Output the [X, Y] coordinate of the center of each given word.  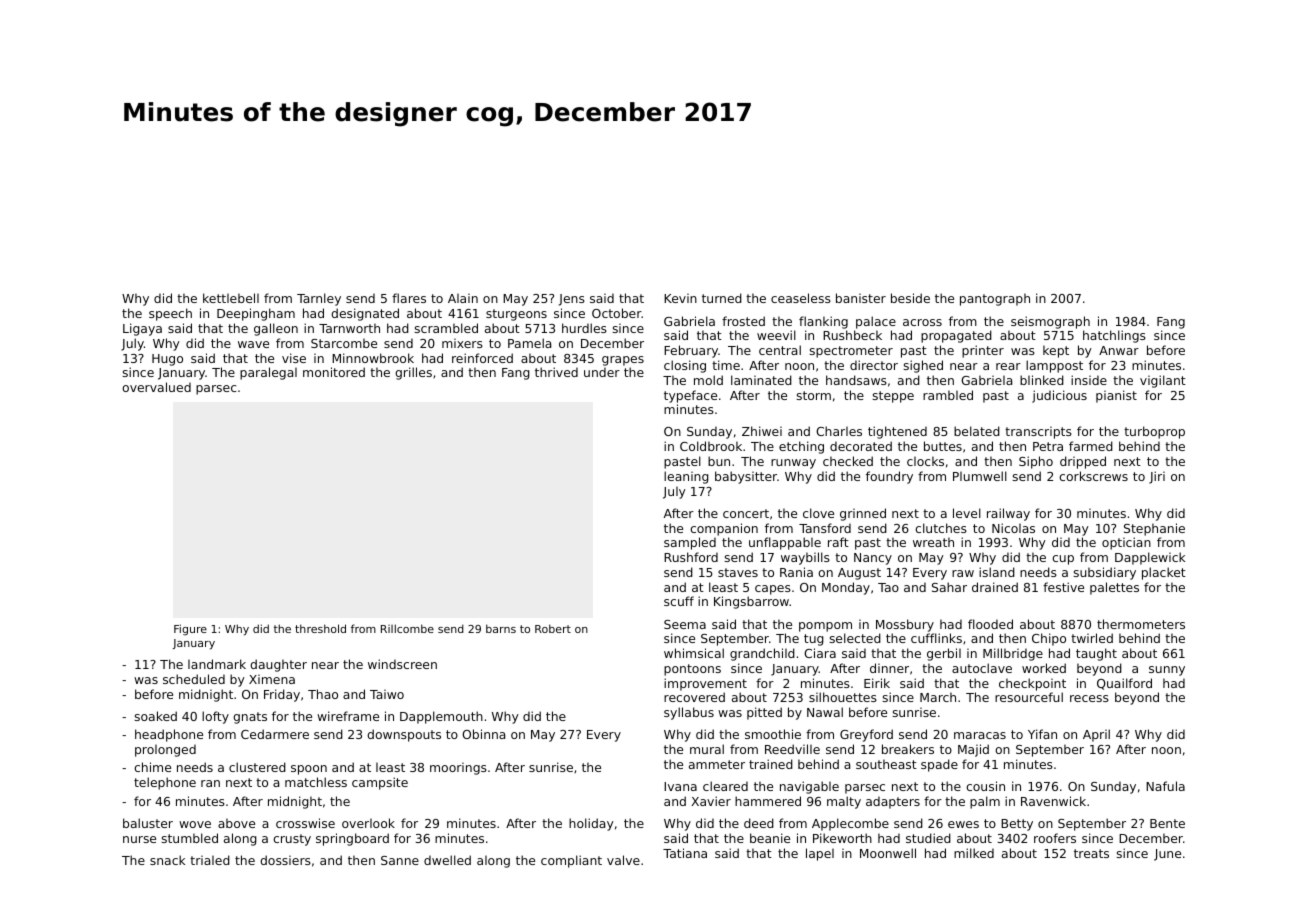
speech [170, 314]
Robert [553, 628]
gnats [250, 718]
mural [707, 749]
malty [844, 802]
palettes [1114, 588]
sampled [690, 543]
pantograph [995, 299]
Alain [463, 298]
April [1096, 735]
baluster [148, 823]
